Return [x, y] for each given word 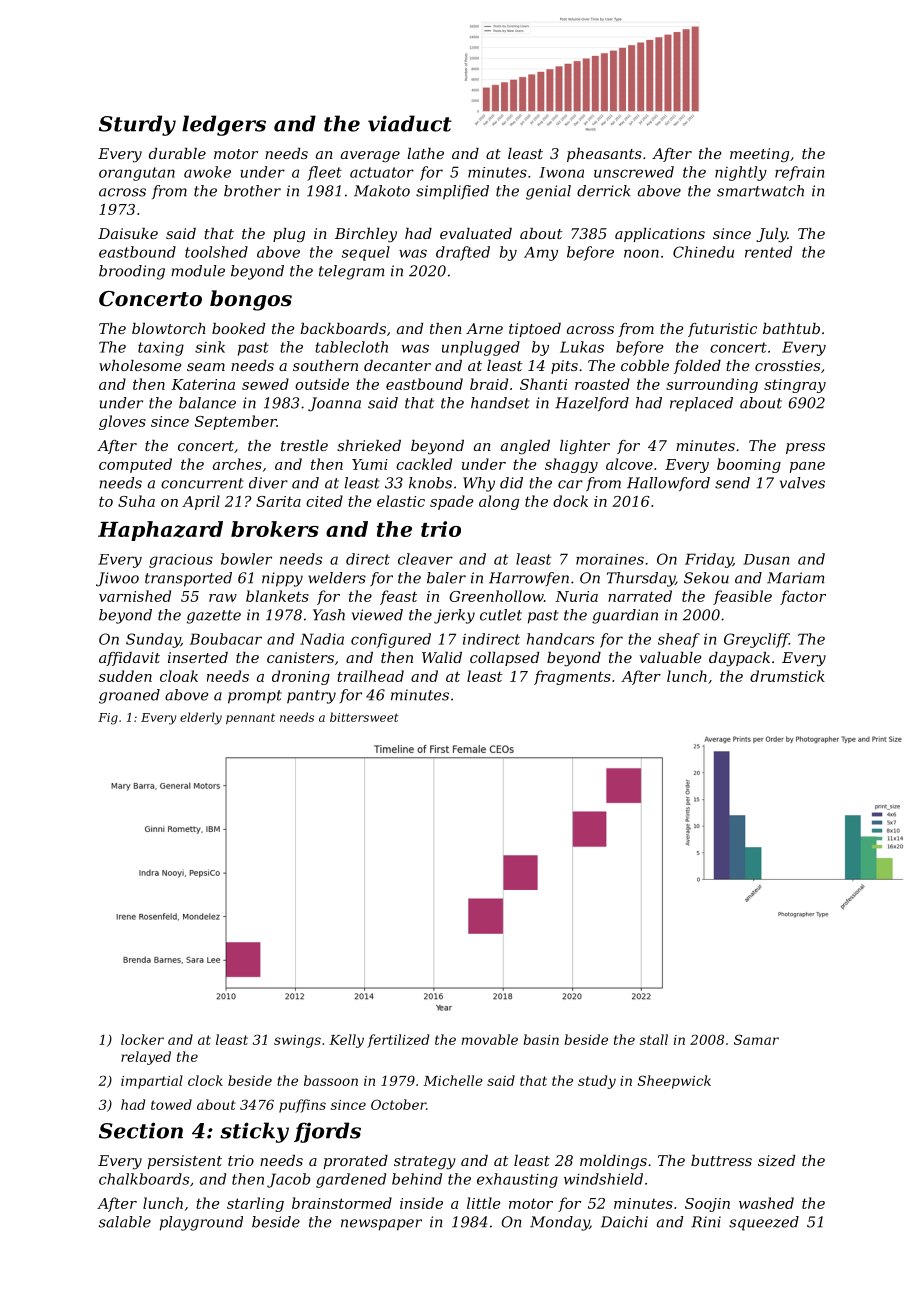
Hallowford [668, 484]
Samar [756, 1039]
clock [205, 1080]
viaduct [410, 123]
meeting [759, 155]
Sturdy [137, 125]
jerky [454, 616]
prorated [355, 1162]
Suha [136, 501]
